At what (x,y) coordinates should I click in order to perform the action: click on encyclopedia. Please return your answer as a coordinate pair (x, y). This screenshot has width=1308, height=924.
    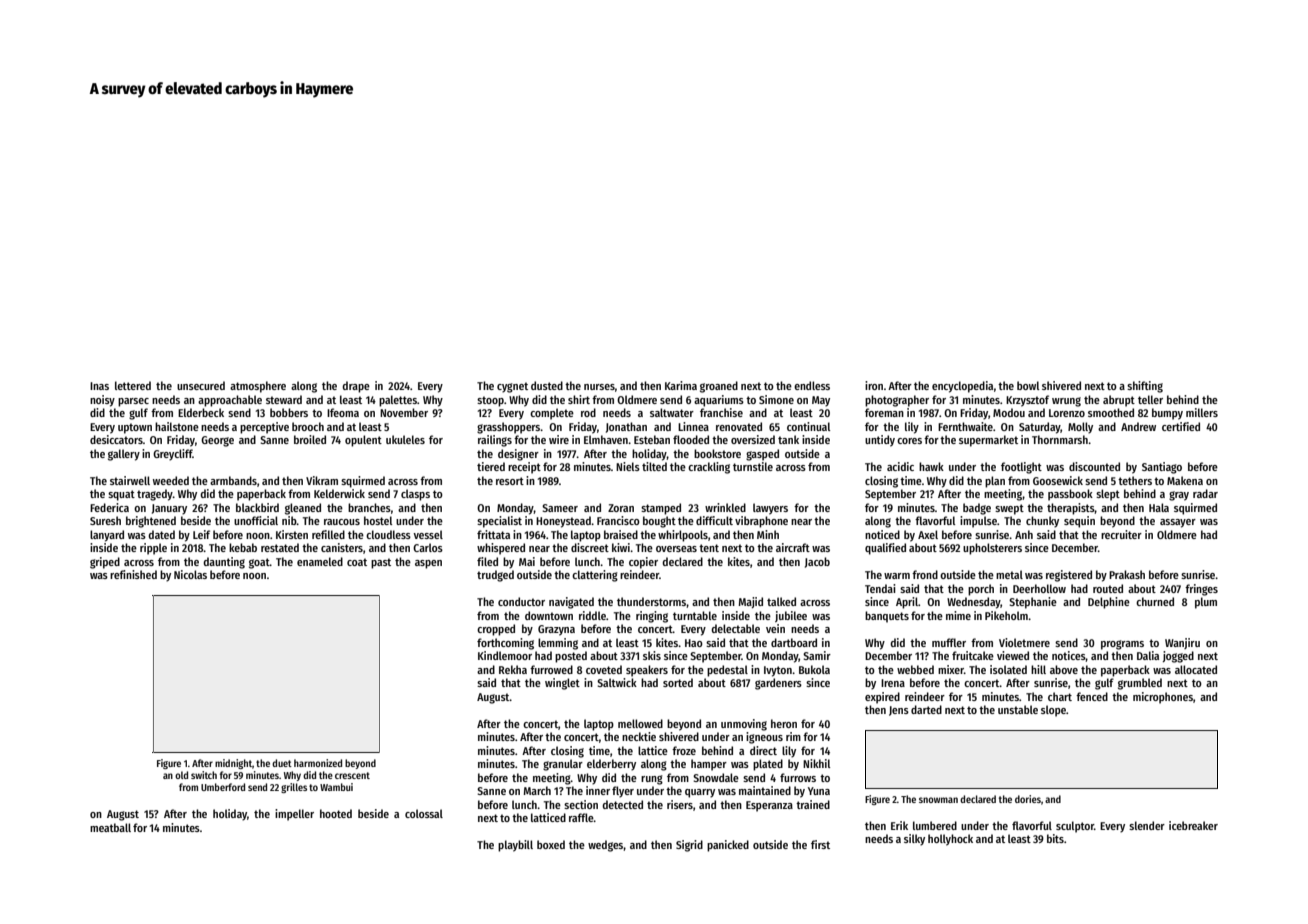
    Looking at the image, I should click on (963, 387).
